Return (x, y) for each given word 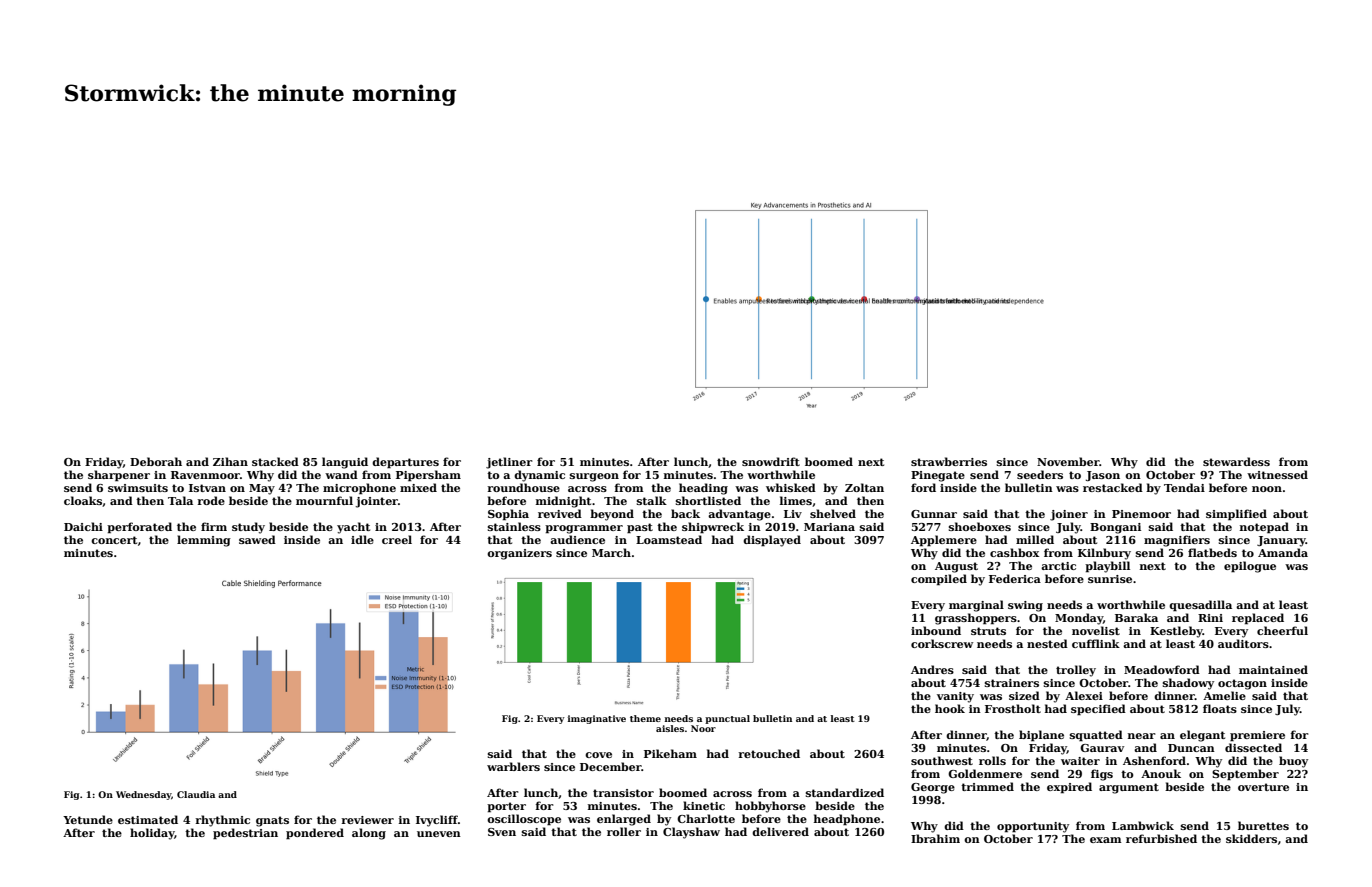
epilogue (1250, 567)
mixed (418, 487)
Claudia (196, 794)
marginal (976, 606)
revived (560, 513)
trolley (1076, 671)
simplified (1236, 515)
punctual (727, 719)
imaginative (597, 719)
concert (114, 540)
